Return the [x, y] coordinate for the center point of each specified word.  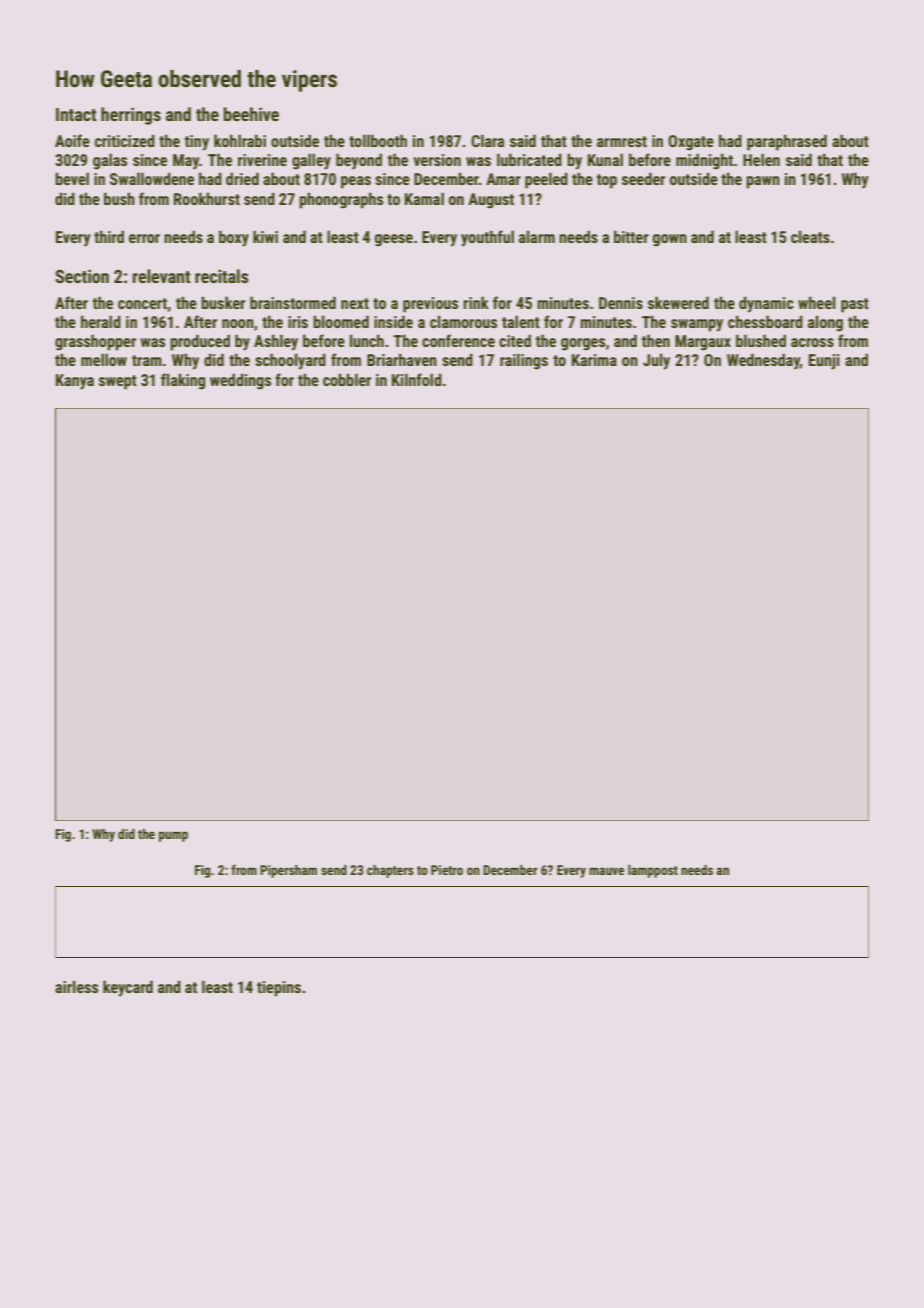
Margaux [703, 343]
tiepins [279, 989]
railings [524, 361]
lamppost [653, 871]
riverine [262, 160]
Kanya [75, 382]
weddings [240, 381]
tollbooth [378, 140]
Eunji [824, 362]
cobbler [347, 379]
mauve [606, 871]
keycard [128, 988]
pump [173, 836]
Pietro [447, 870]
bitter [631, 236]
